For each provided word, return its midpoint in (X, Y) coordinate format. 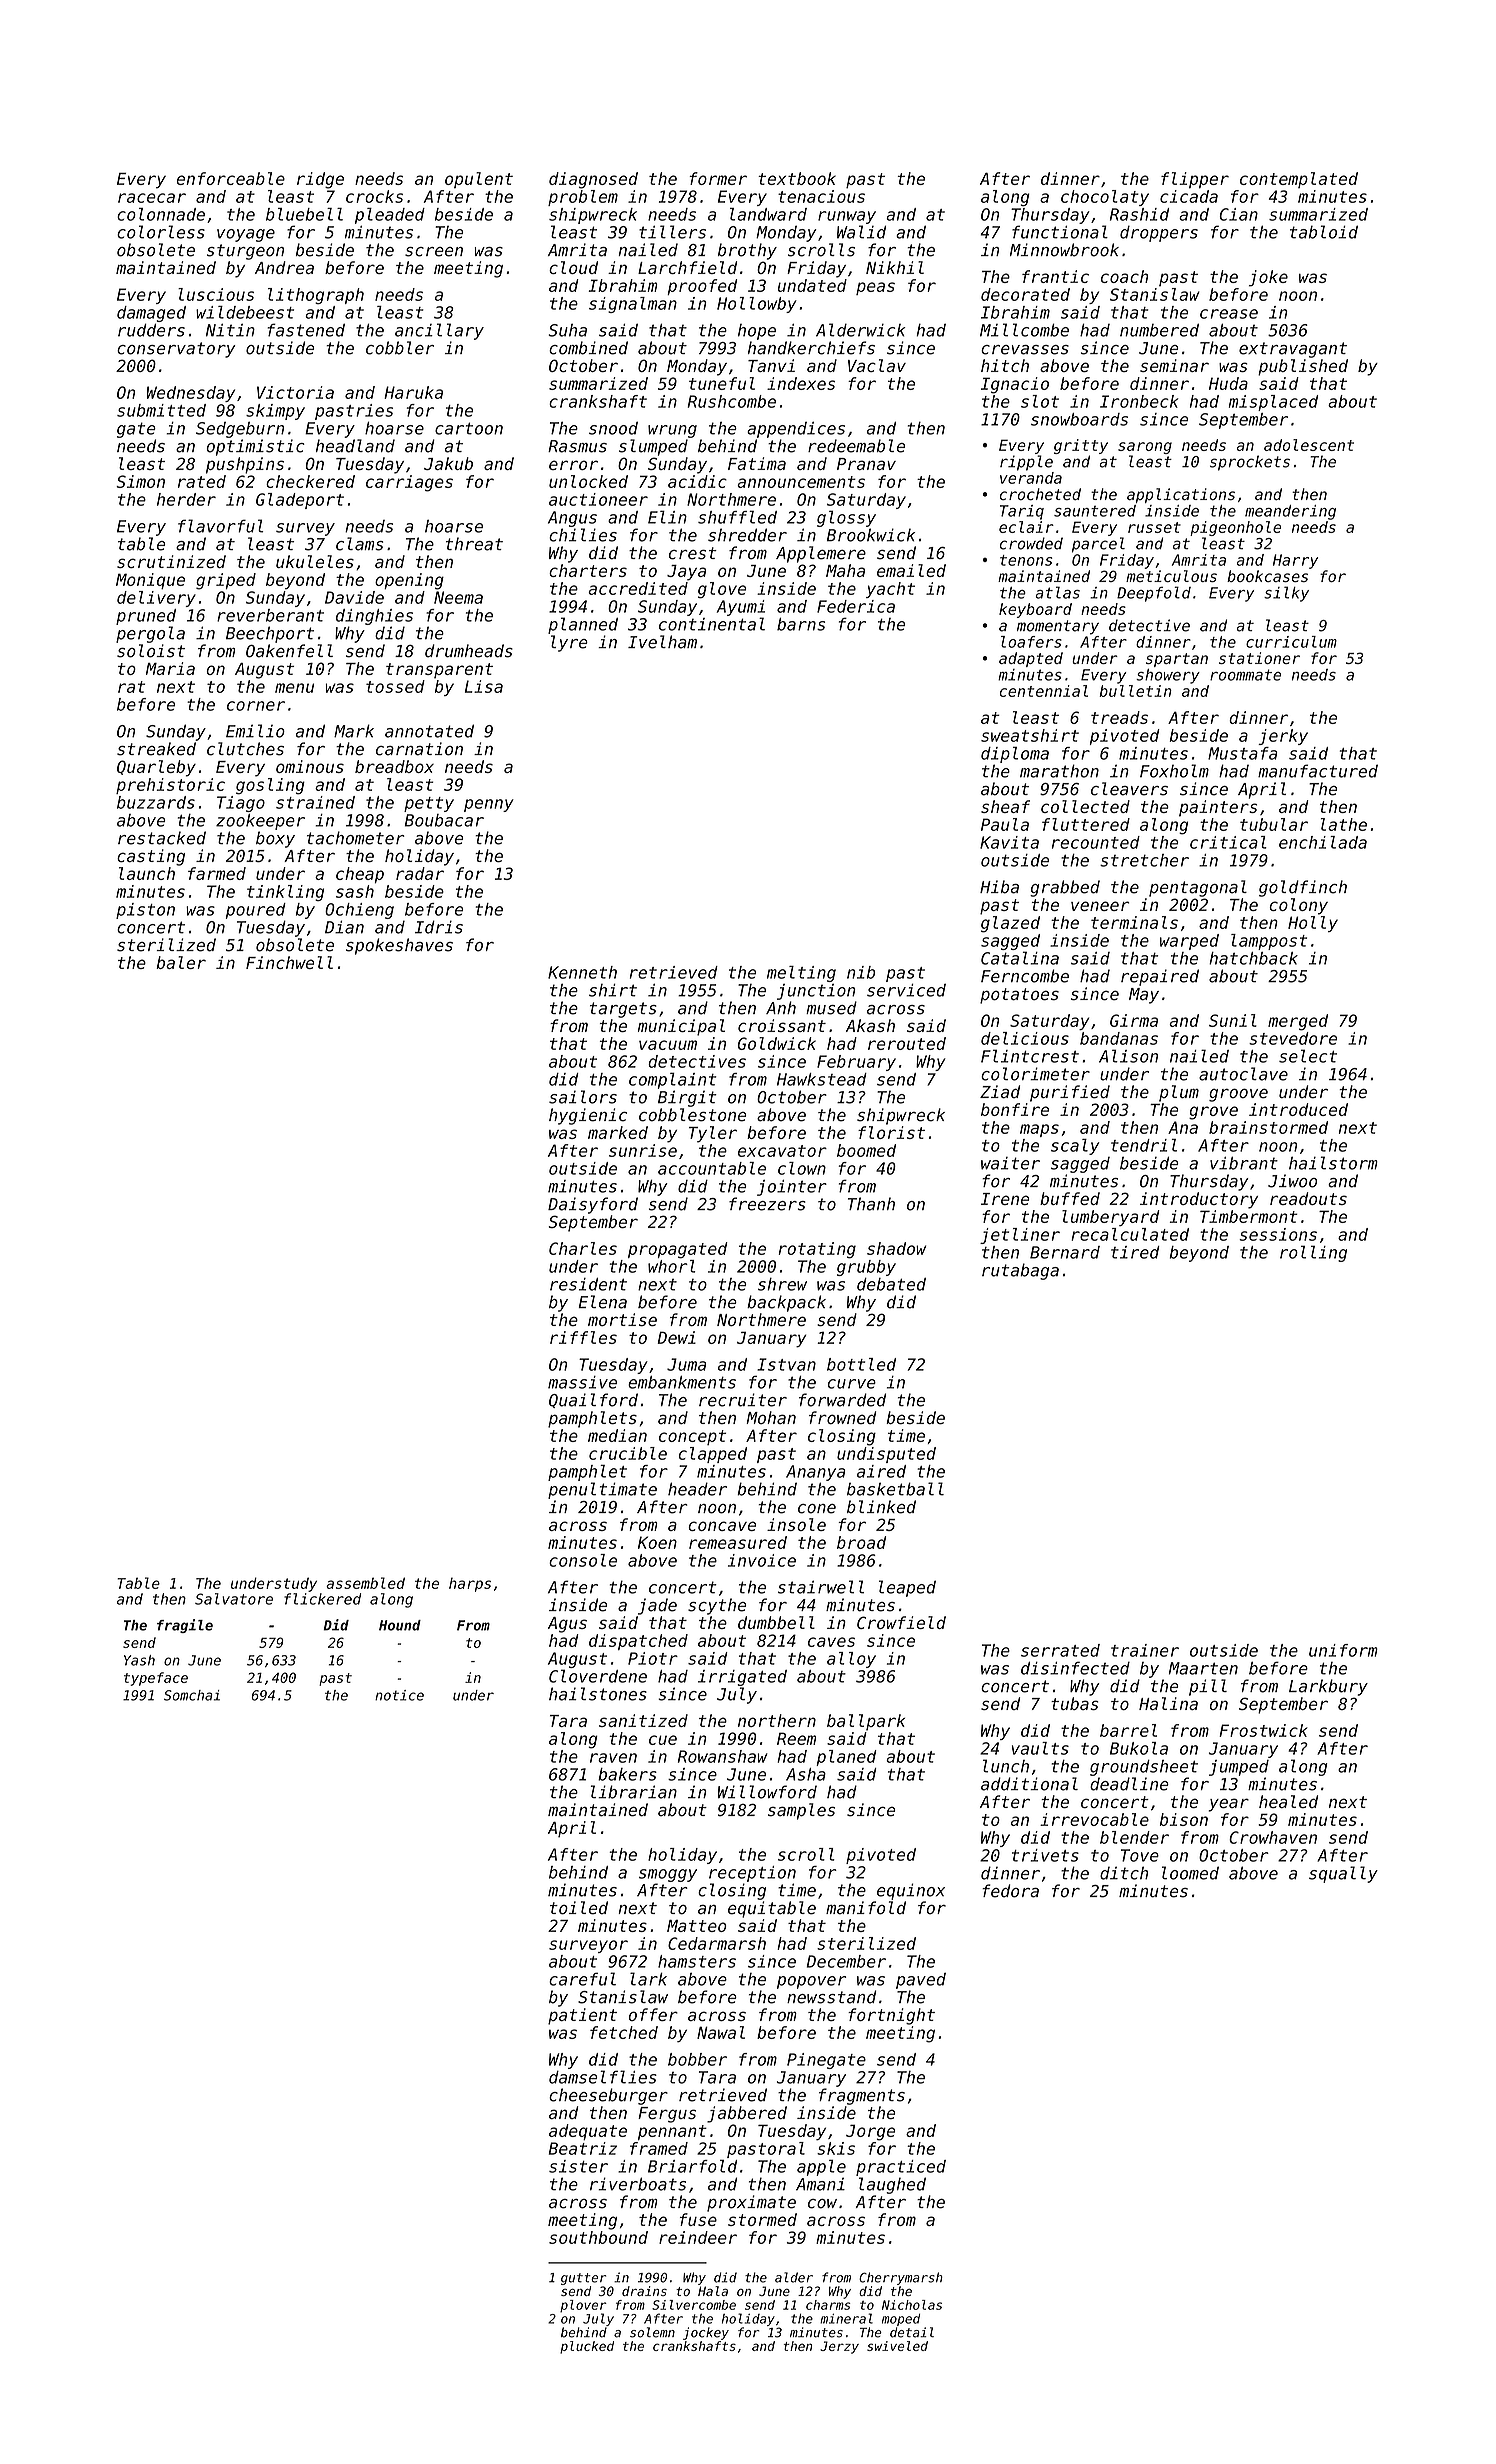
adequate (588, 2132)
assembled (365, 1583)
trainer (1145, 1650)
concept (692, 1437)
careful (582, 1979)
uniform (1343, 1650)
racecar (152, 198)
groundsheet (1144, 1768)
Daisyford (593, 1205)
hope (757, 332)
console (583, 1560)
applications (1181, 495)
